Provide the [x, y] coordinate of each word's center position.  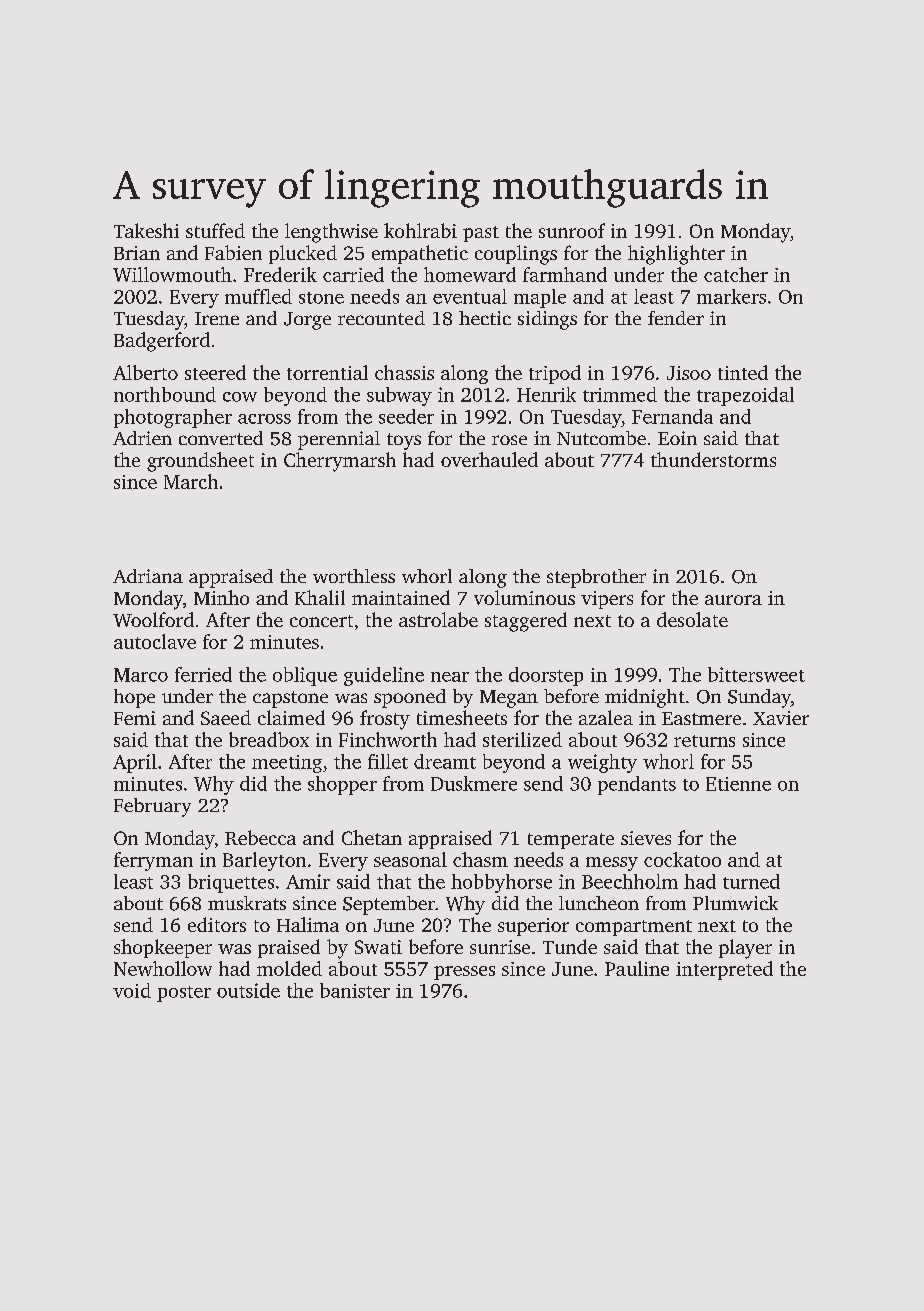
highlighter [676, 255]
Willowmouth [172, 274]
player [745, 949]
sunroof [572, 230]
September [389, 905]
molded [289, 968]
